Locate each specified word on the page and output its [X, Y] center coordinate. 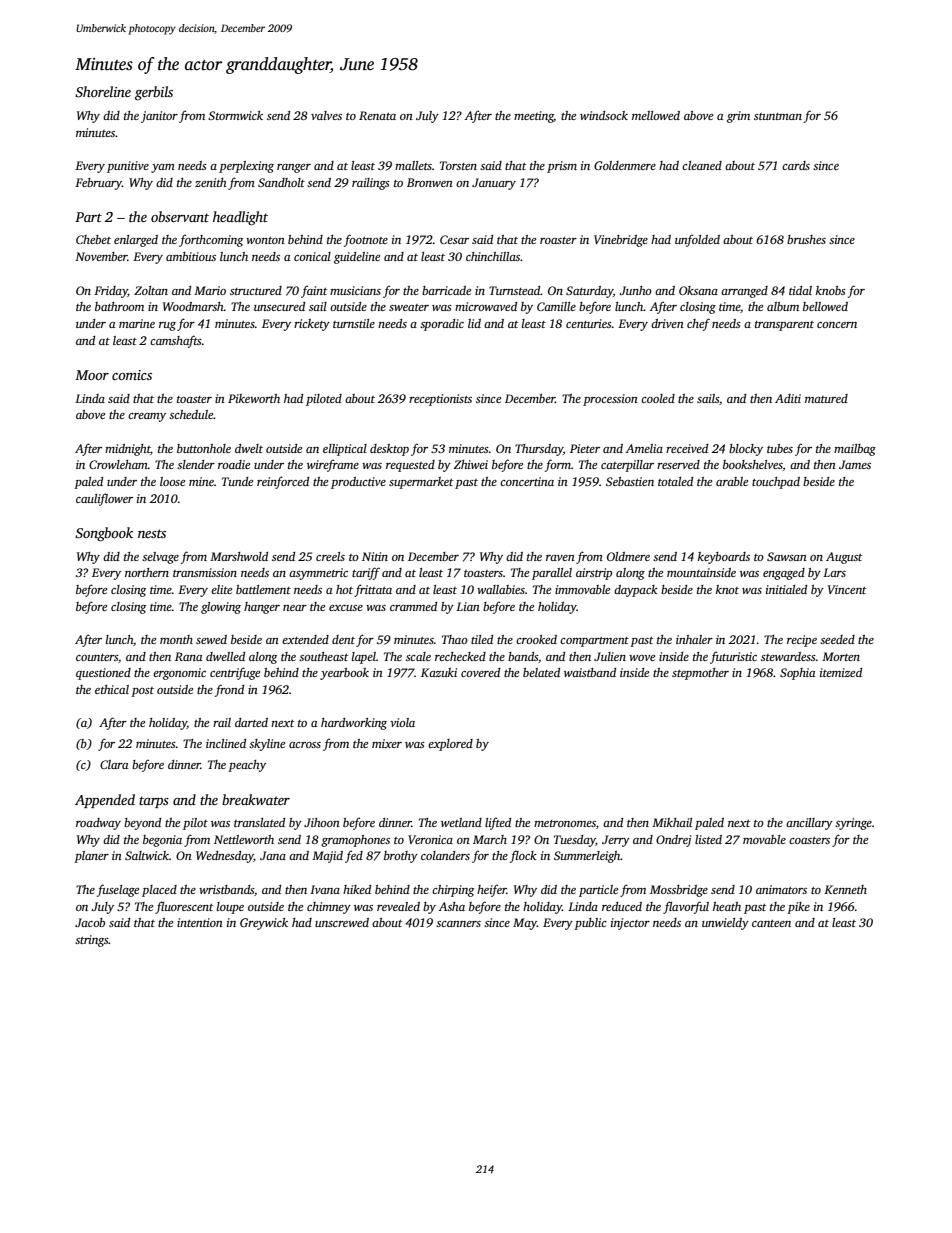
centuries [589, 323]
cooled [658, 398]
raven [560, 558]
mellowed [656, 115]
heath [727, 906]
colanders [445, 855]
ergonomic [179, 674]
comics [132, 375]
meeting [534, 117]
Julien [610, 656]
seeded [837, 639]
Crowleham [118, 464]
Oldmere [628, 556]
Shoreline [103, 91]
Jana [273, 855]
